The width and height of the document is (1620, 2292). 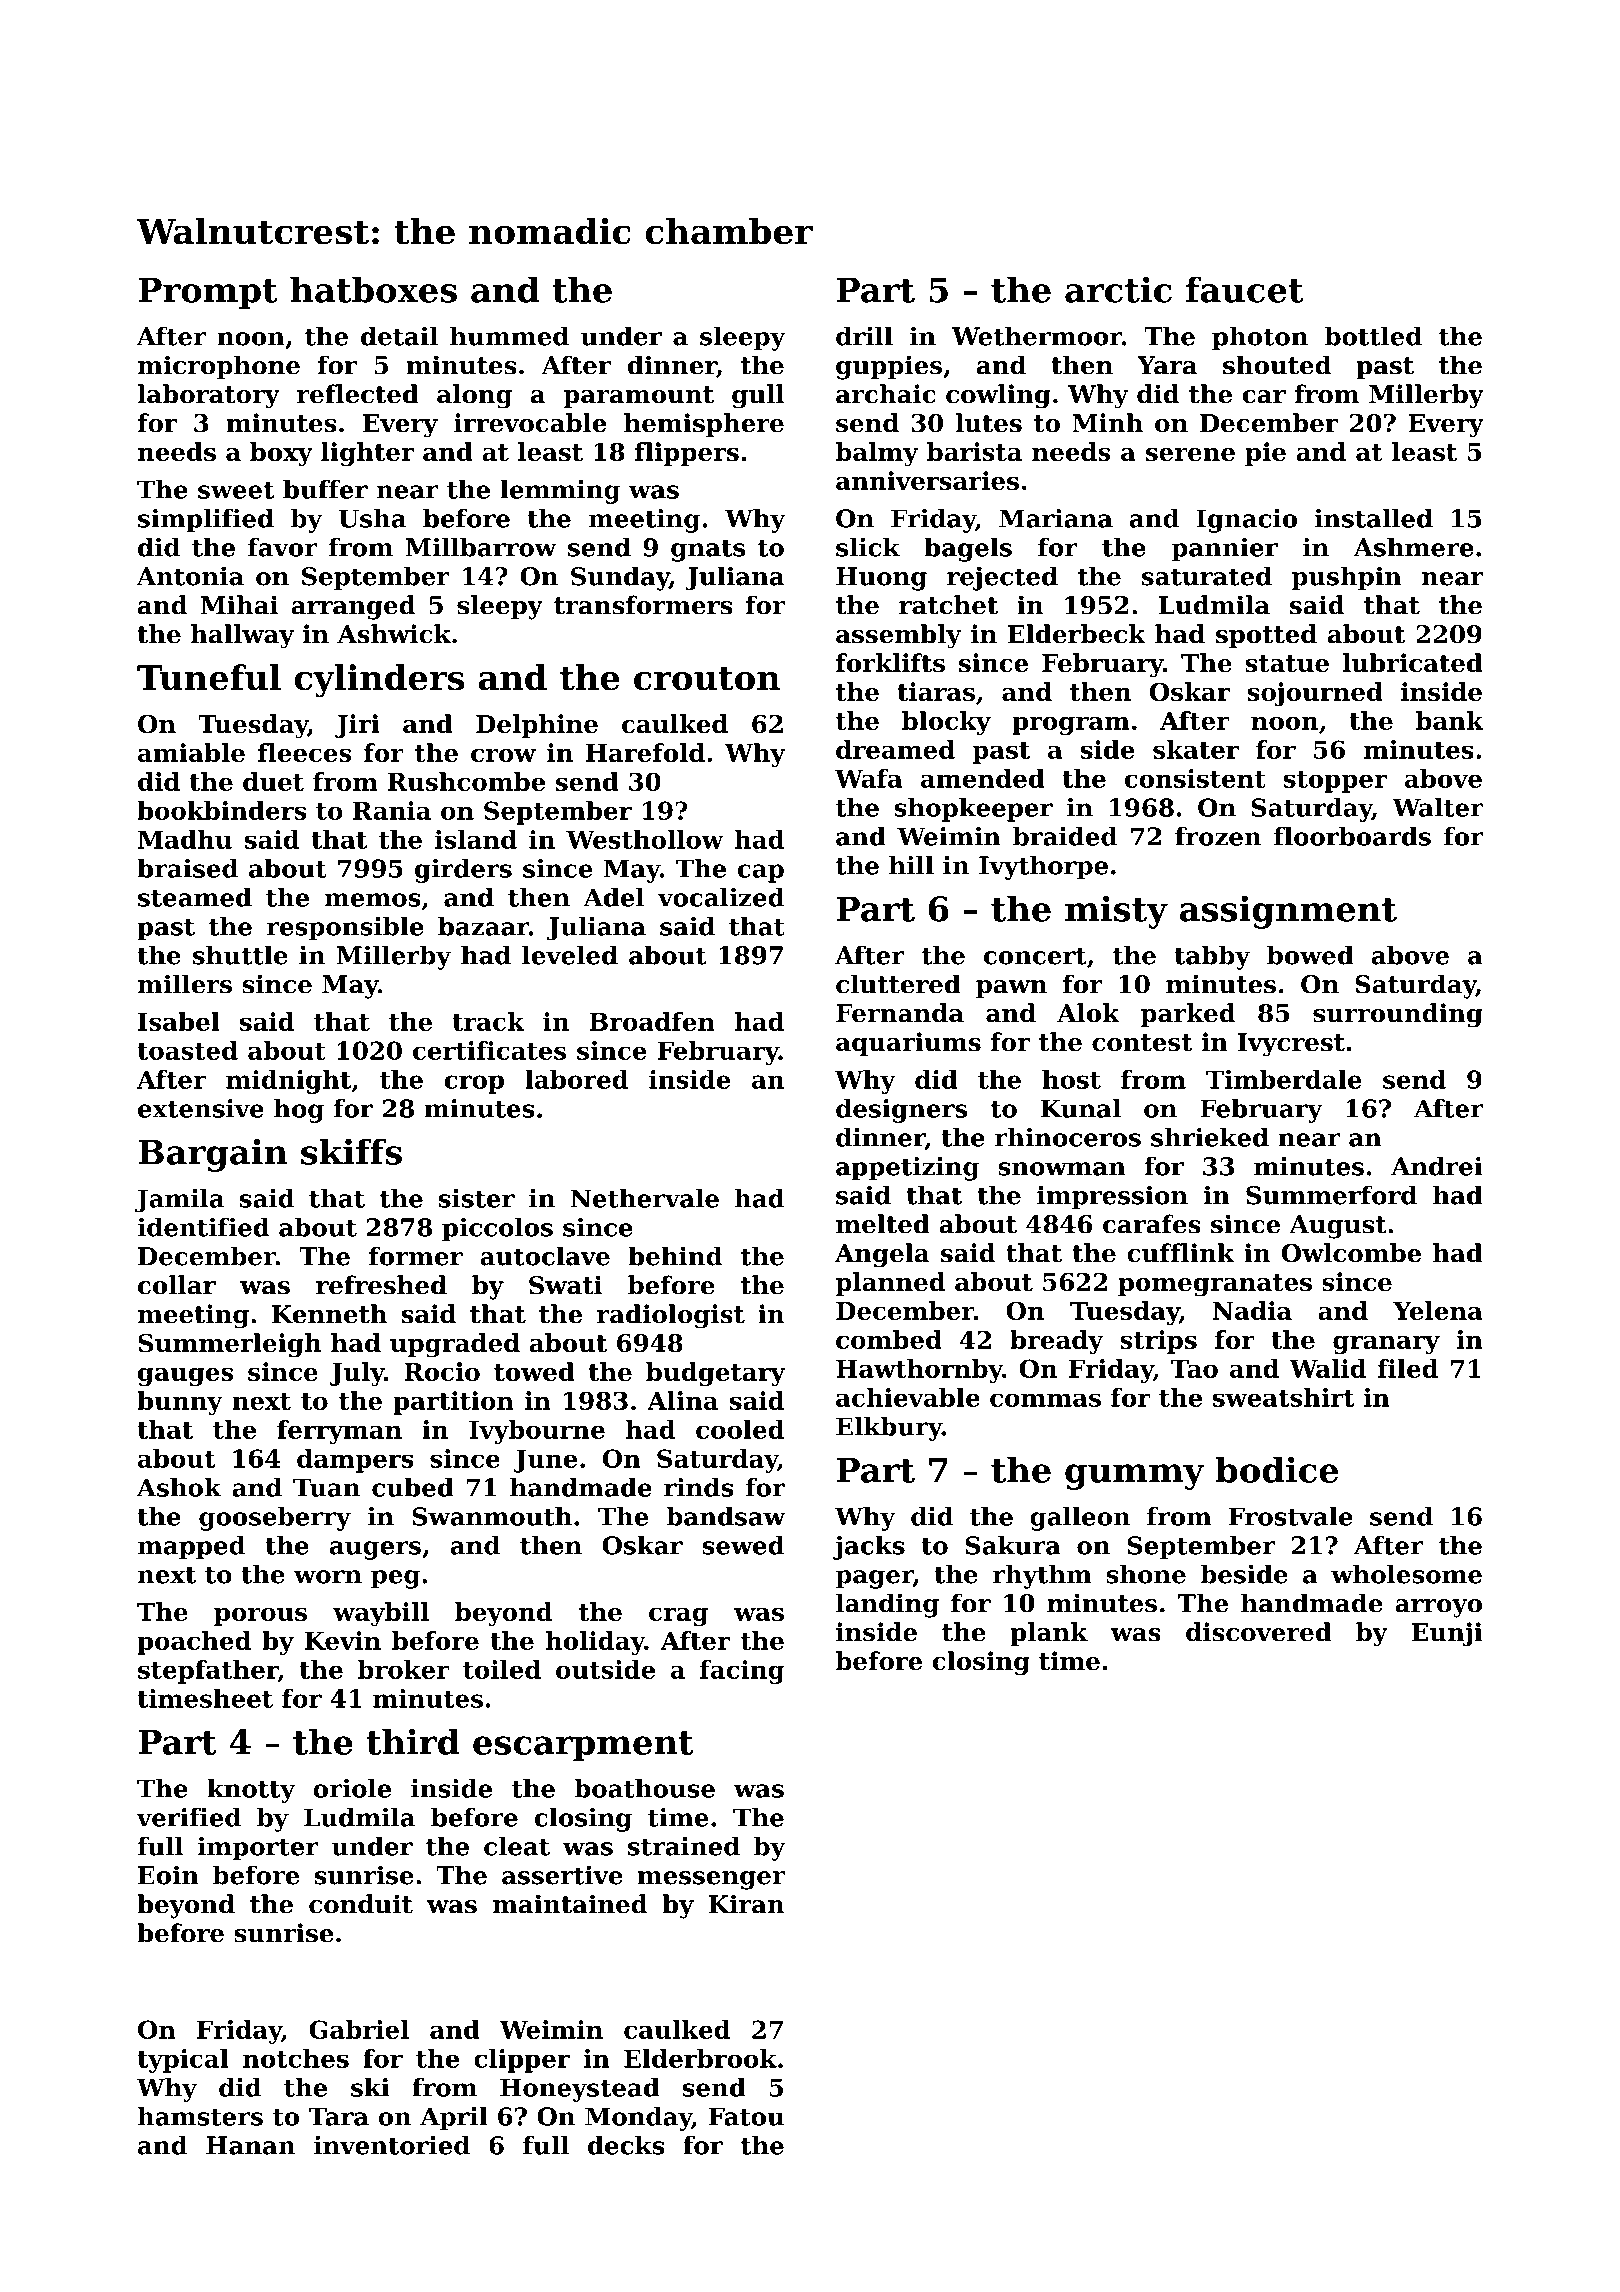 I want to click on plank, so click(x=1049, y=1634).
